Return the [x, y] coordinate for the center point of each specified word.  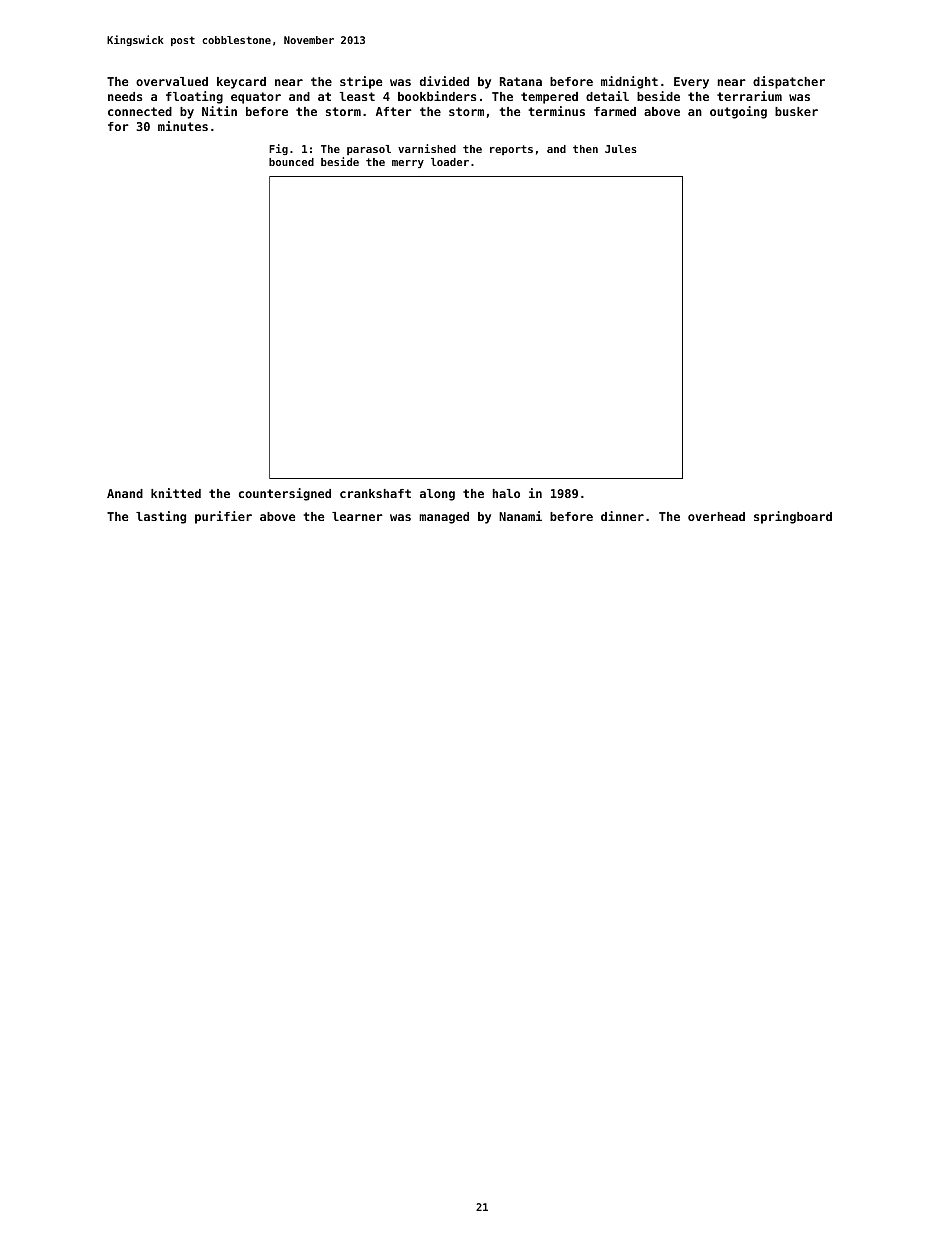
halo [506, 493]
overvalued [172, 81]
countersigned [285, 494]
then [585, 149]
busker [796, 111]
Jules [621, 149]
